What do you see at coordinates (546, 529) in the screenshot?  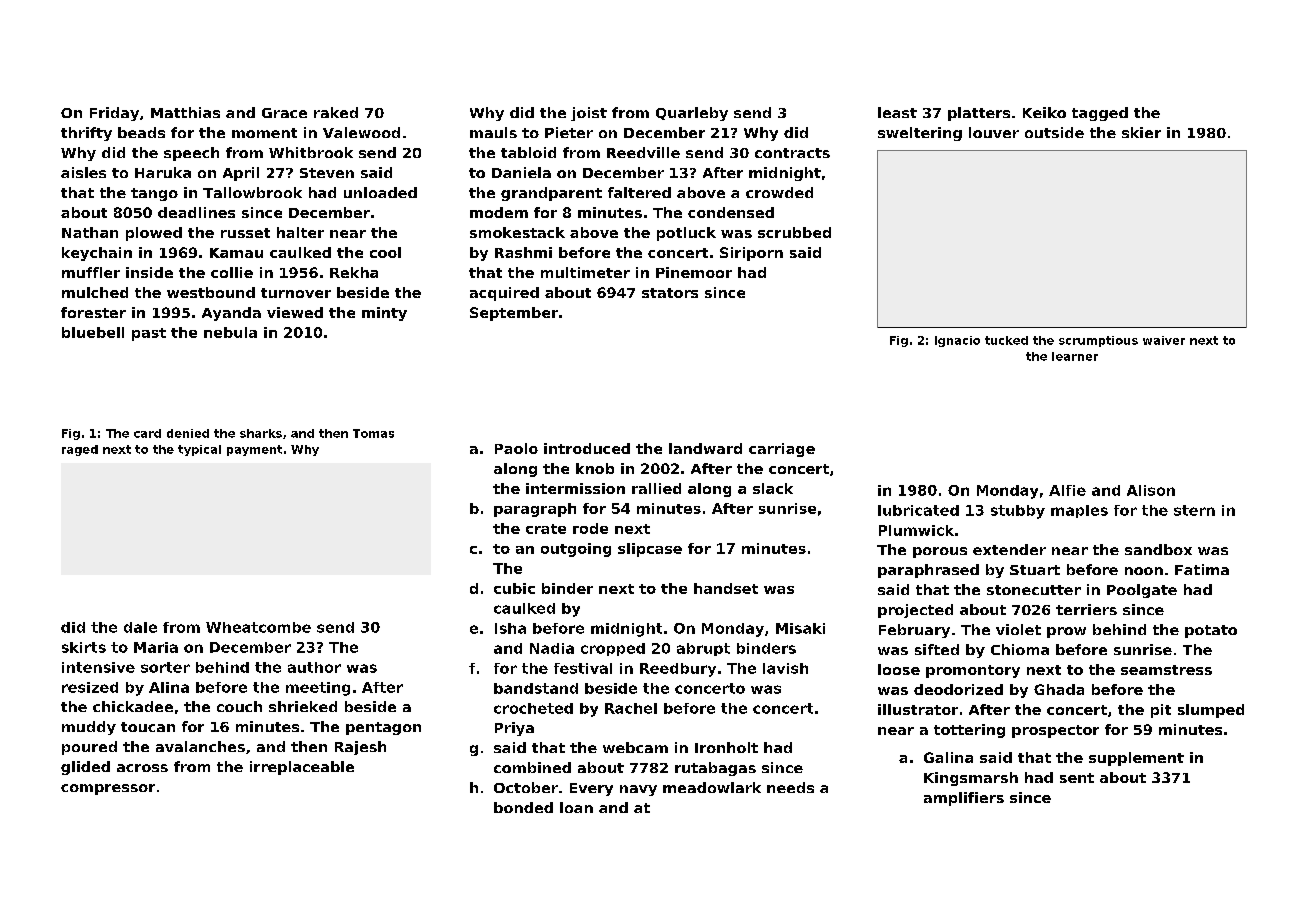 I see `crate` at bounding box center [546, 529].
